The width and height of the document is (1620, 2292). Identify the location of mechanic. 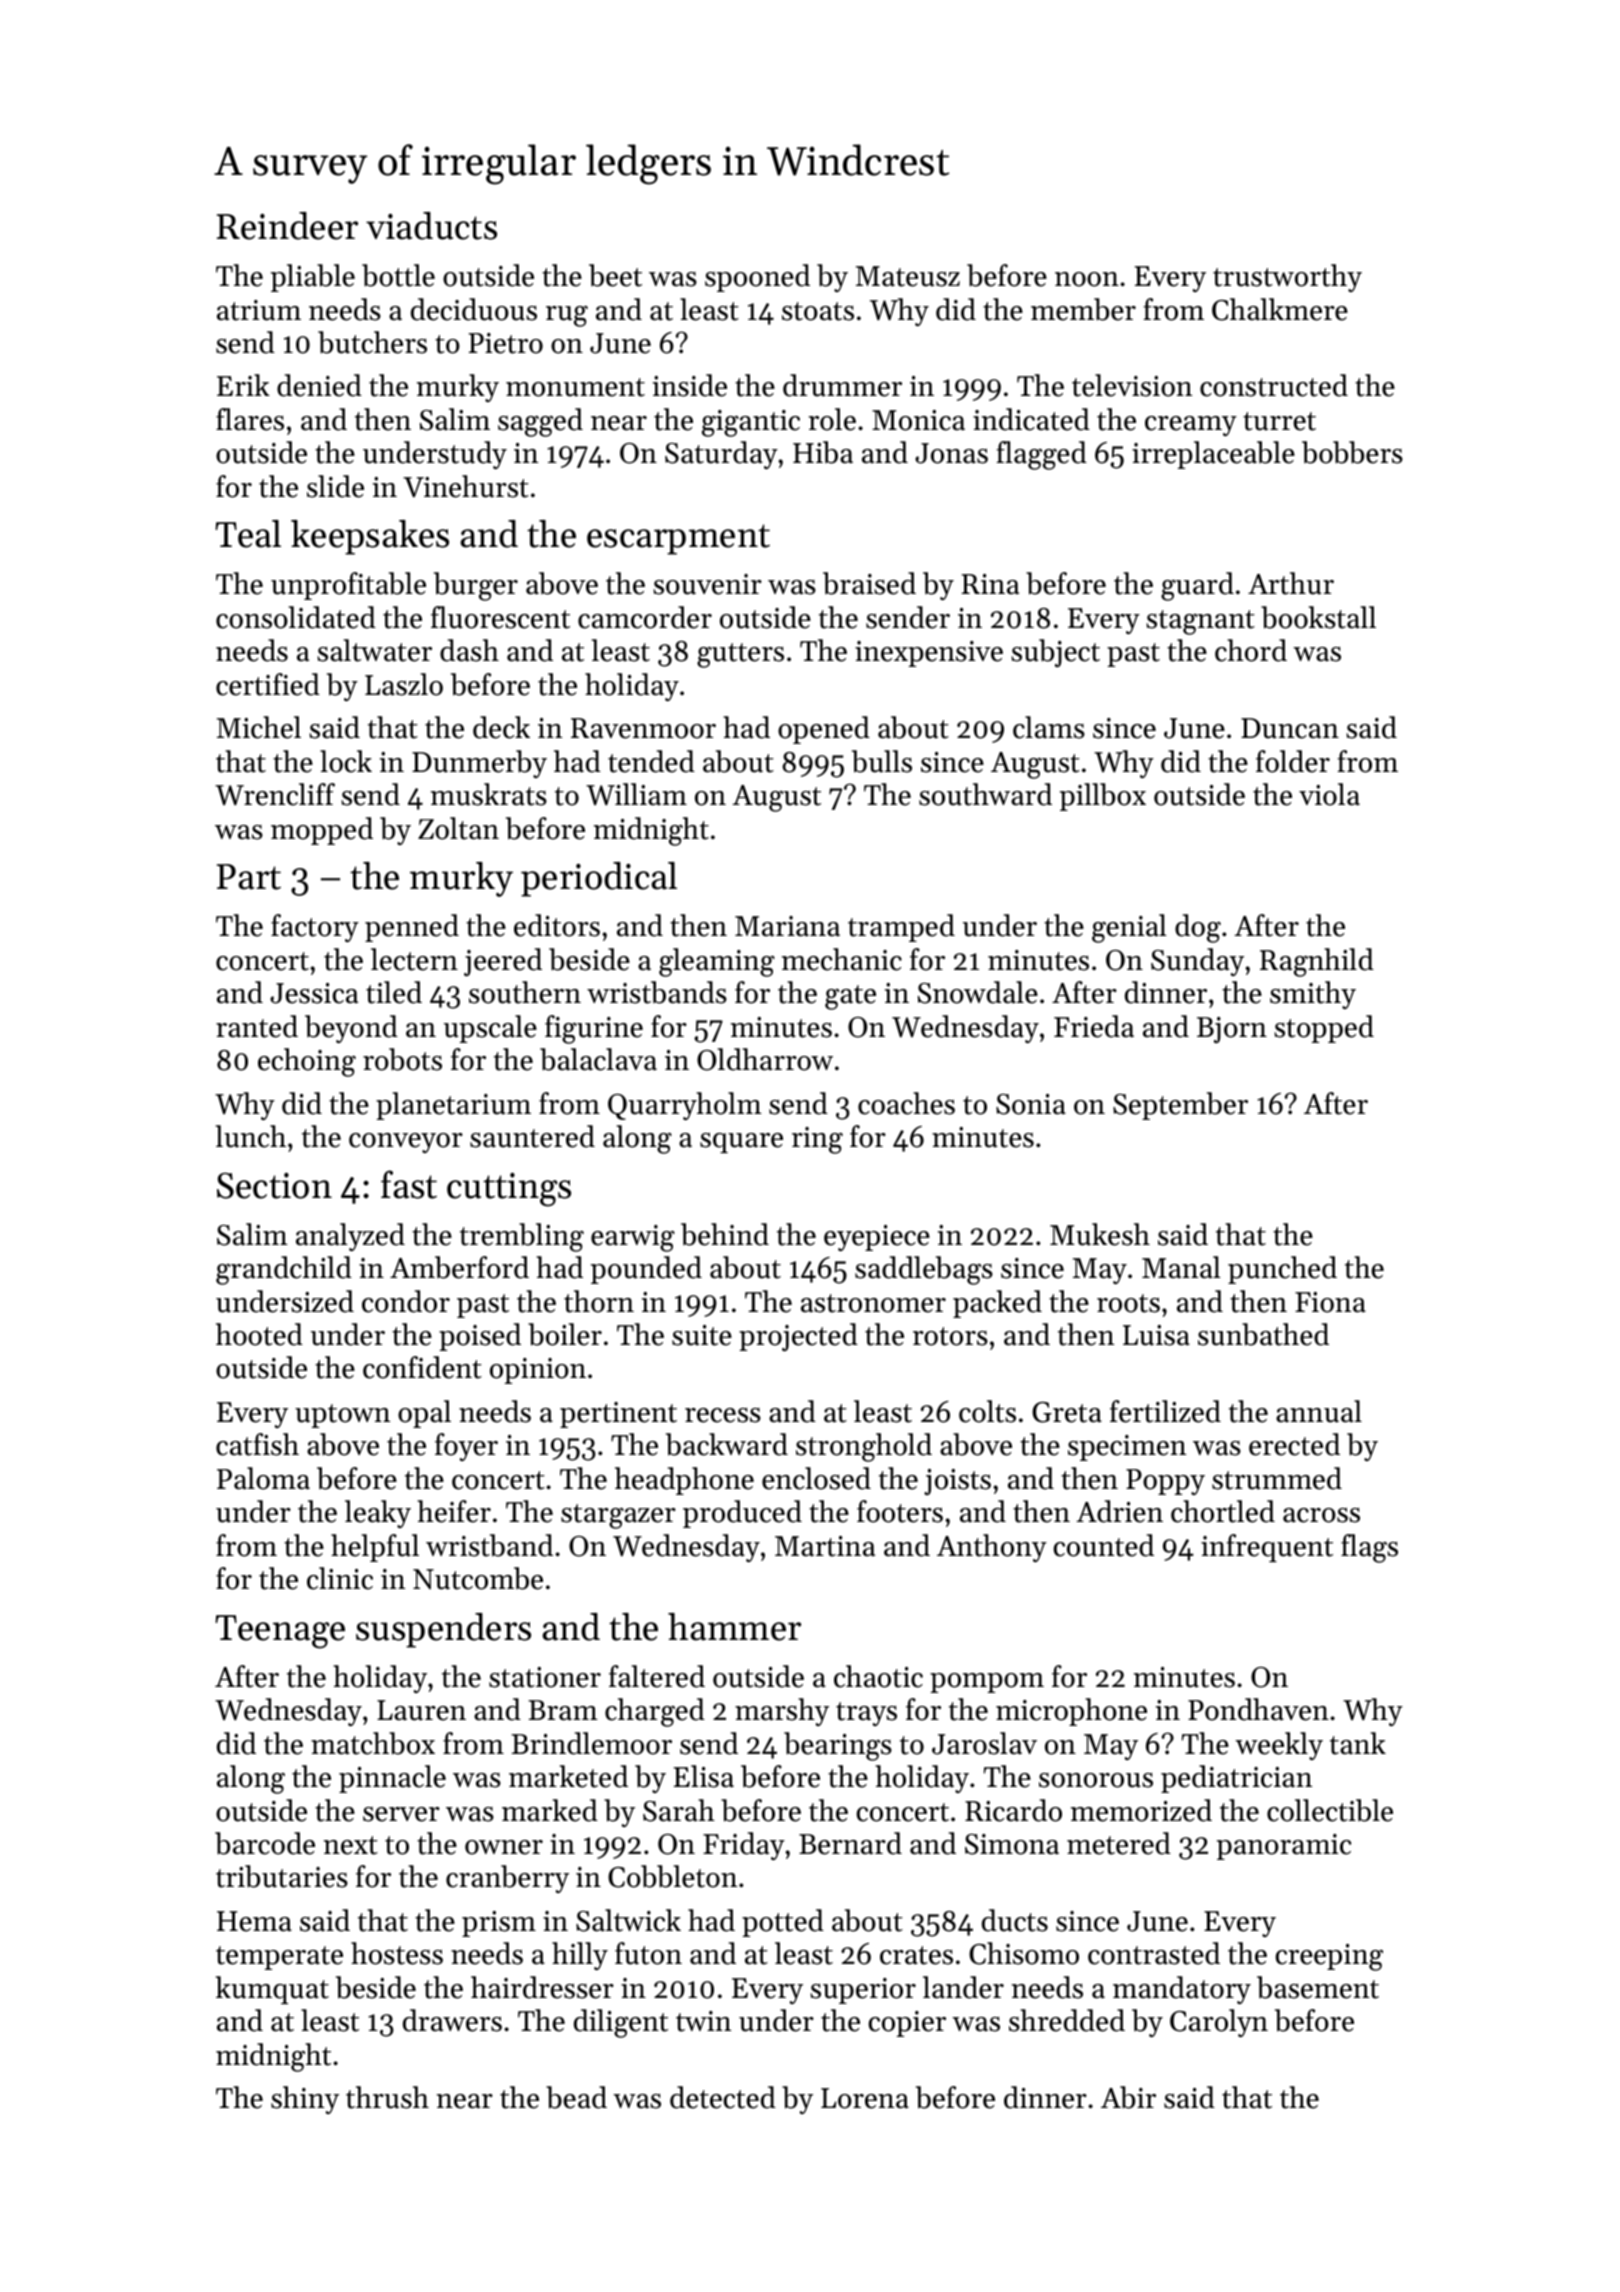
(842, 959).
